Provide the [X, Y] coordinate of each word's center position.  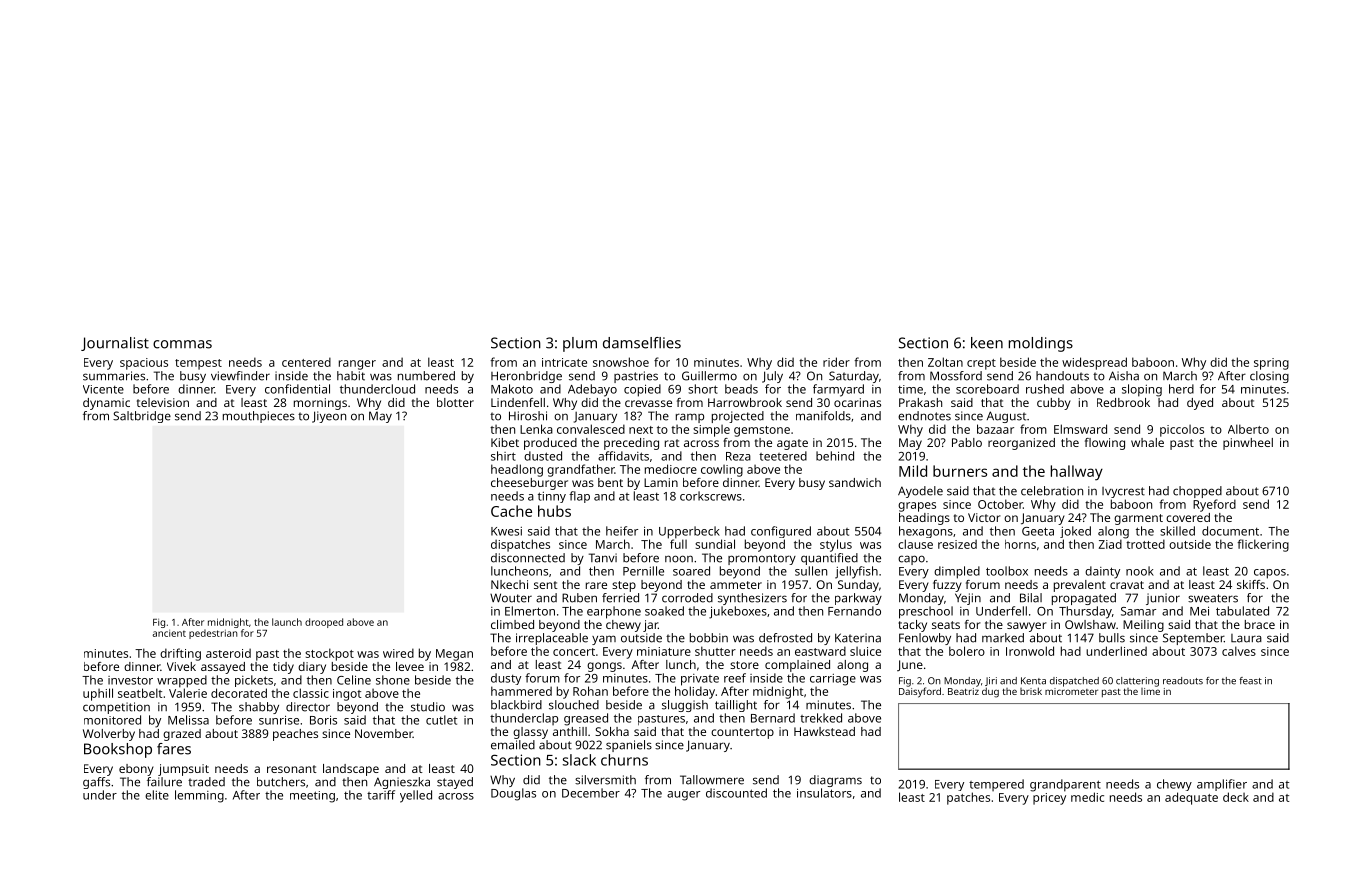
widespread [1094, 363]
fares [174, 749]
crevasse [648, 403]
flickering [1263, 545]
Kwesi [506, 531]
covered [1188, 517]
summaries [114, 376]
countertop [742, 733]
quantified [829, 559]
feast [1250, 681]
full [678, 544]
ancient [169, 633]
